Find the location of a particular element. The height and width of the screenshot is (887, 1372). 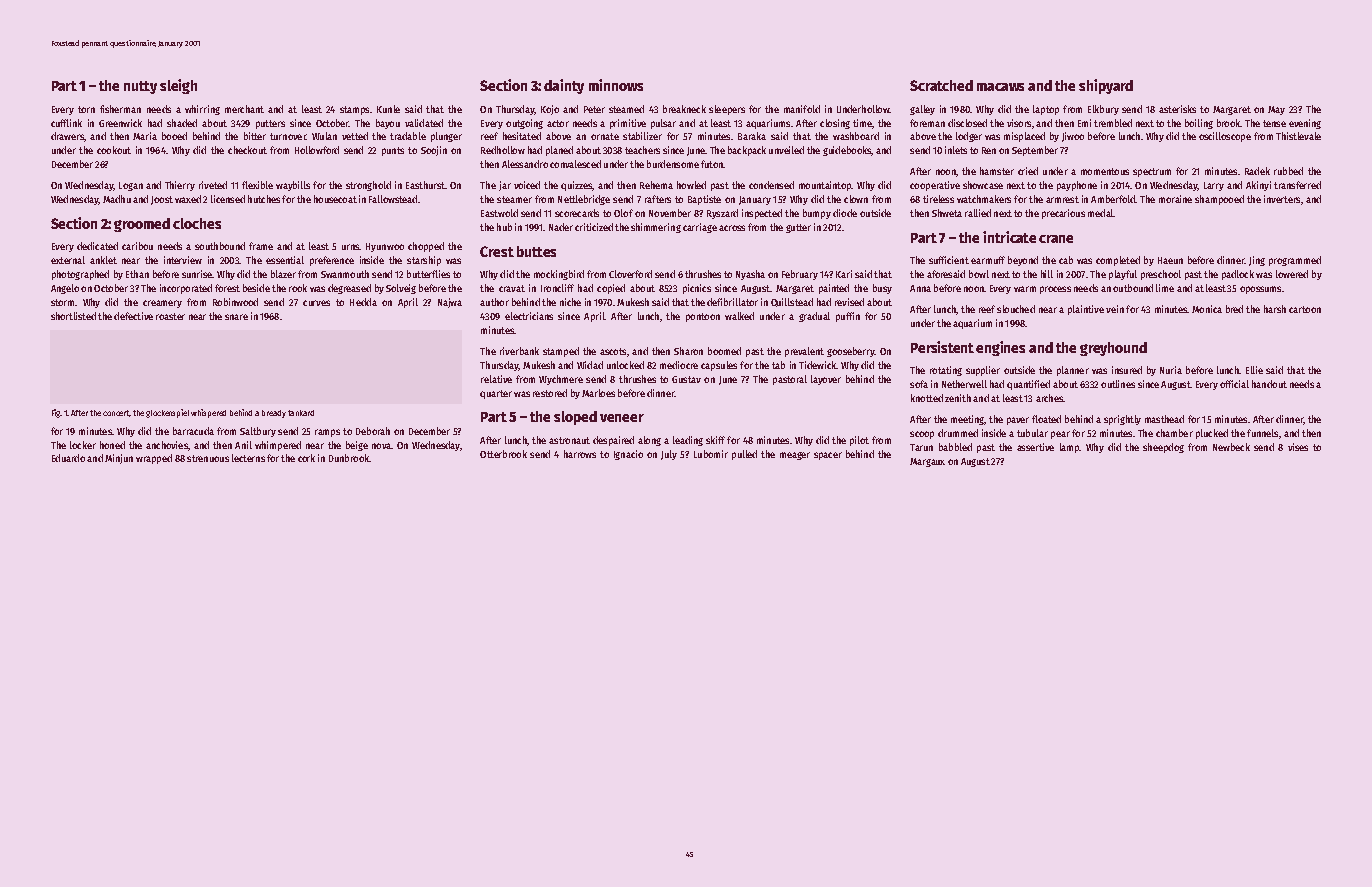

nutty is located at coordinates (140, 87).
